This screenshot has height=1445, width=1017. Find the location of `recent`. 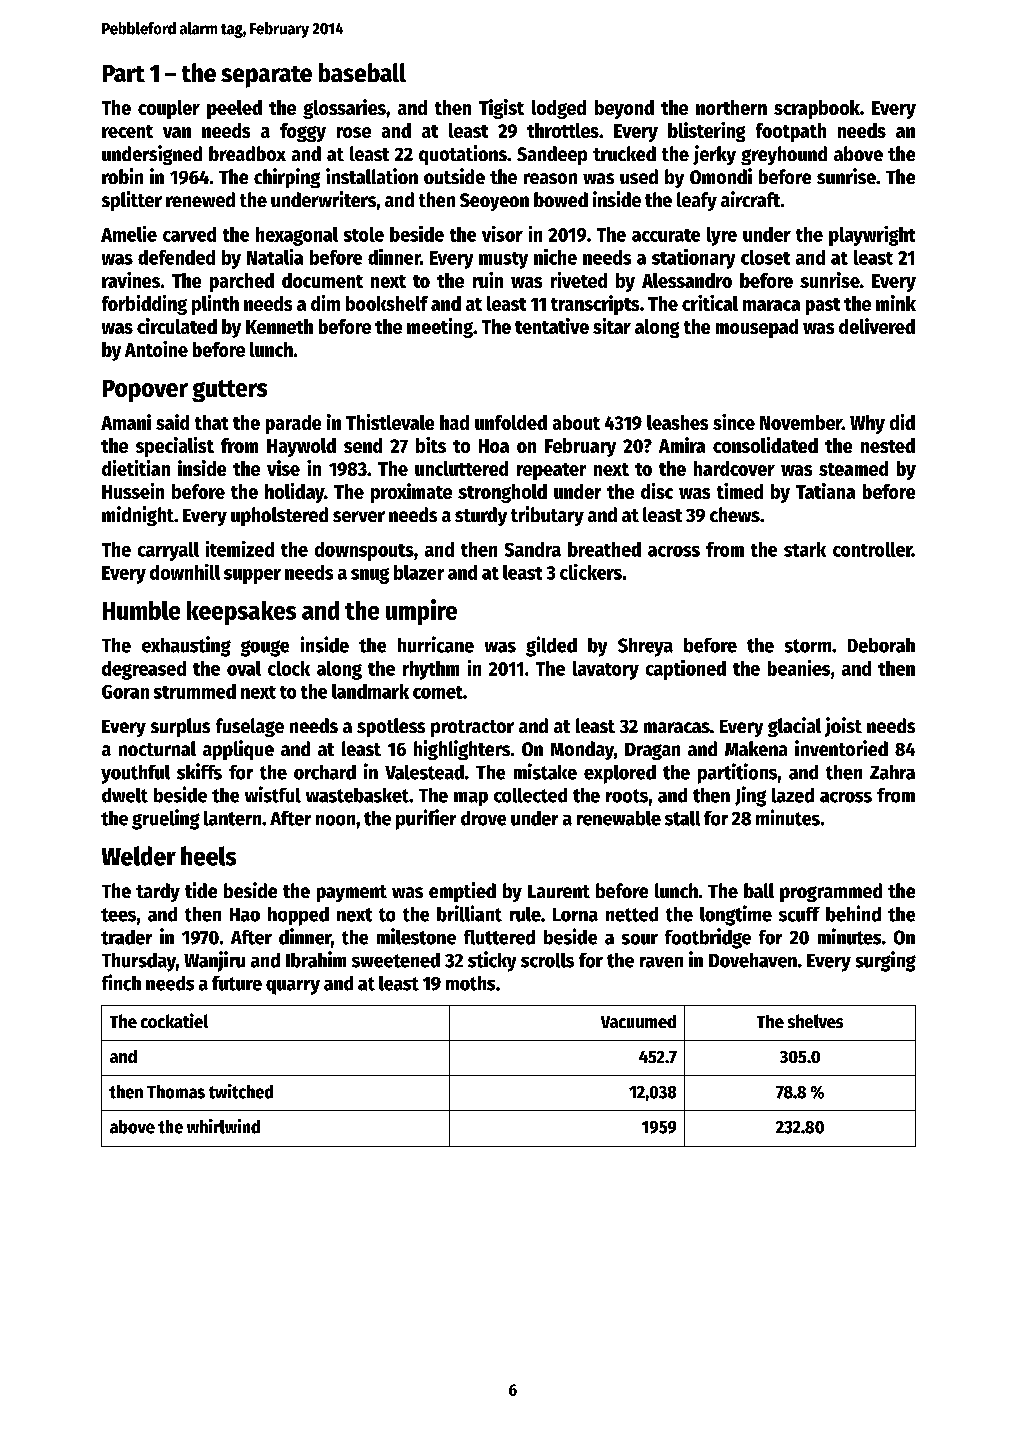

recent is located at coordinates (127, 131).
